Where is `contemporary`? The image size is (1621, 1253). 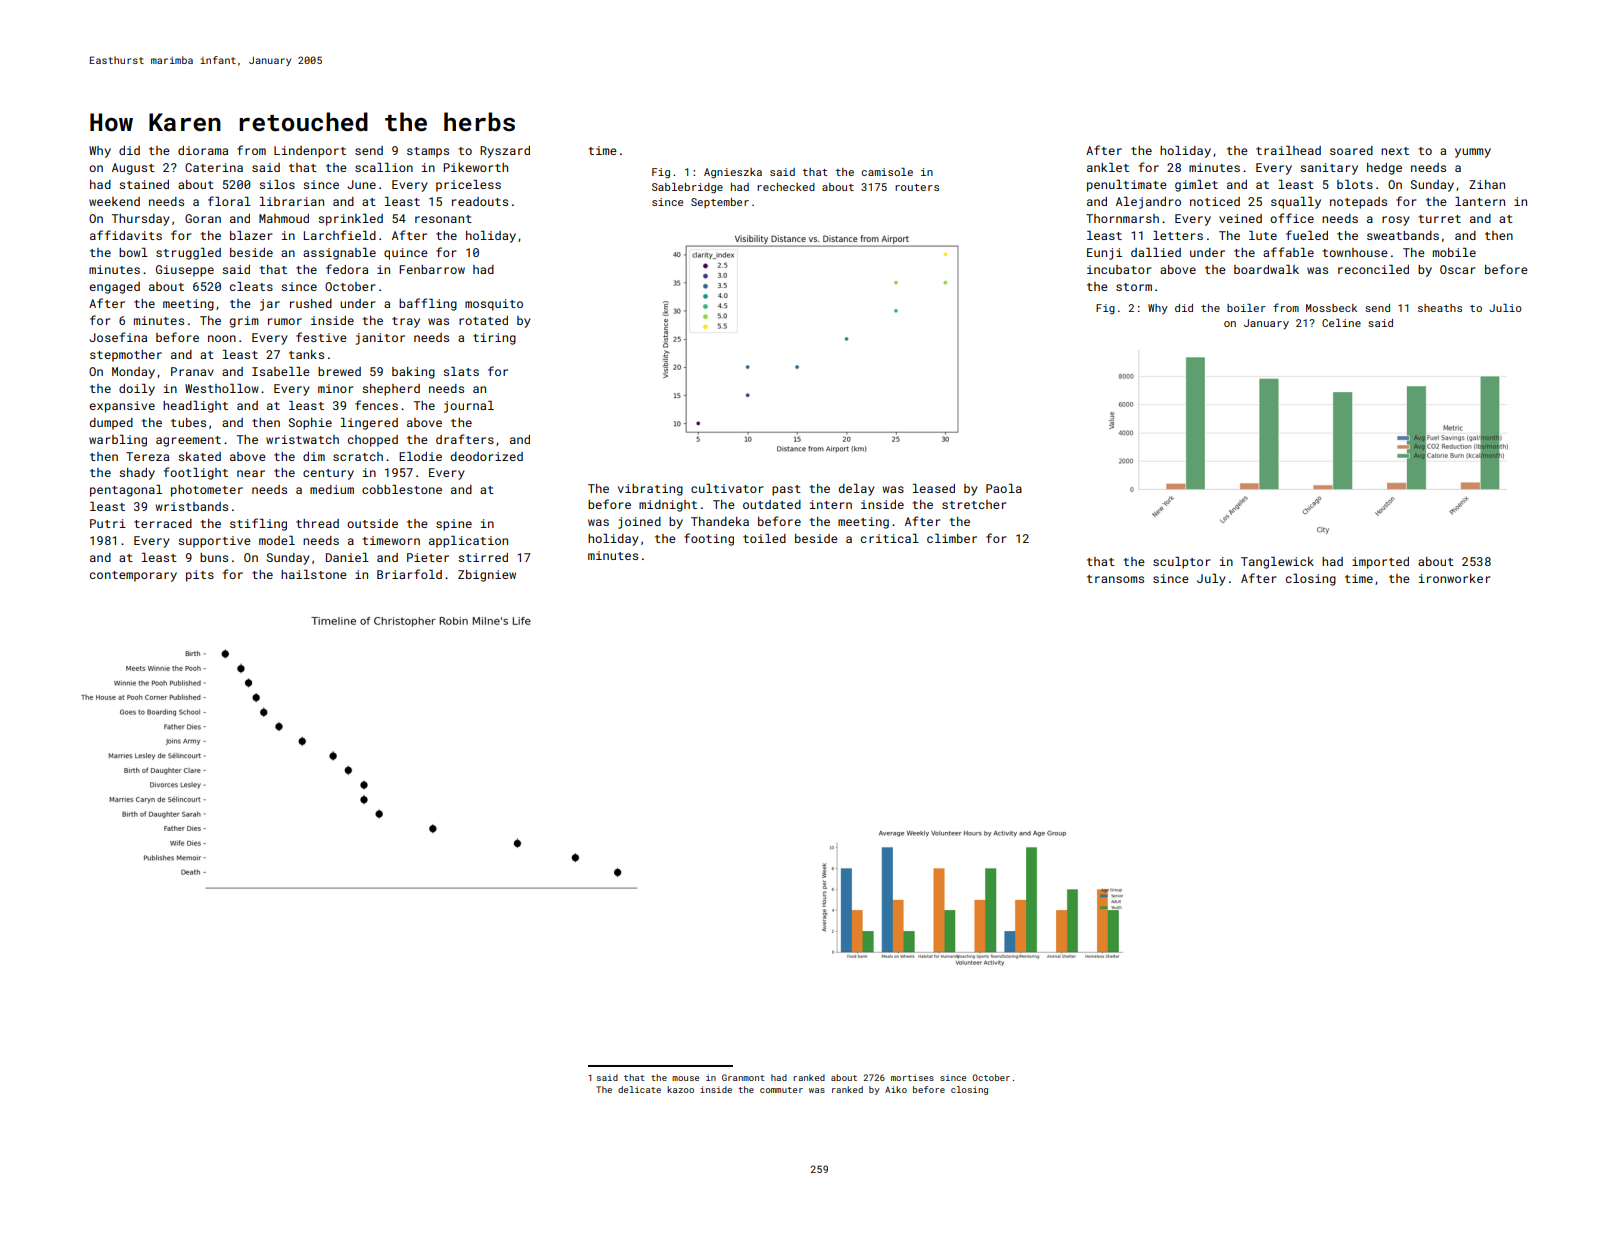 contemporary is located at coordinates (133, 576).
